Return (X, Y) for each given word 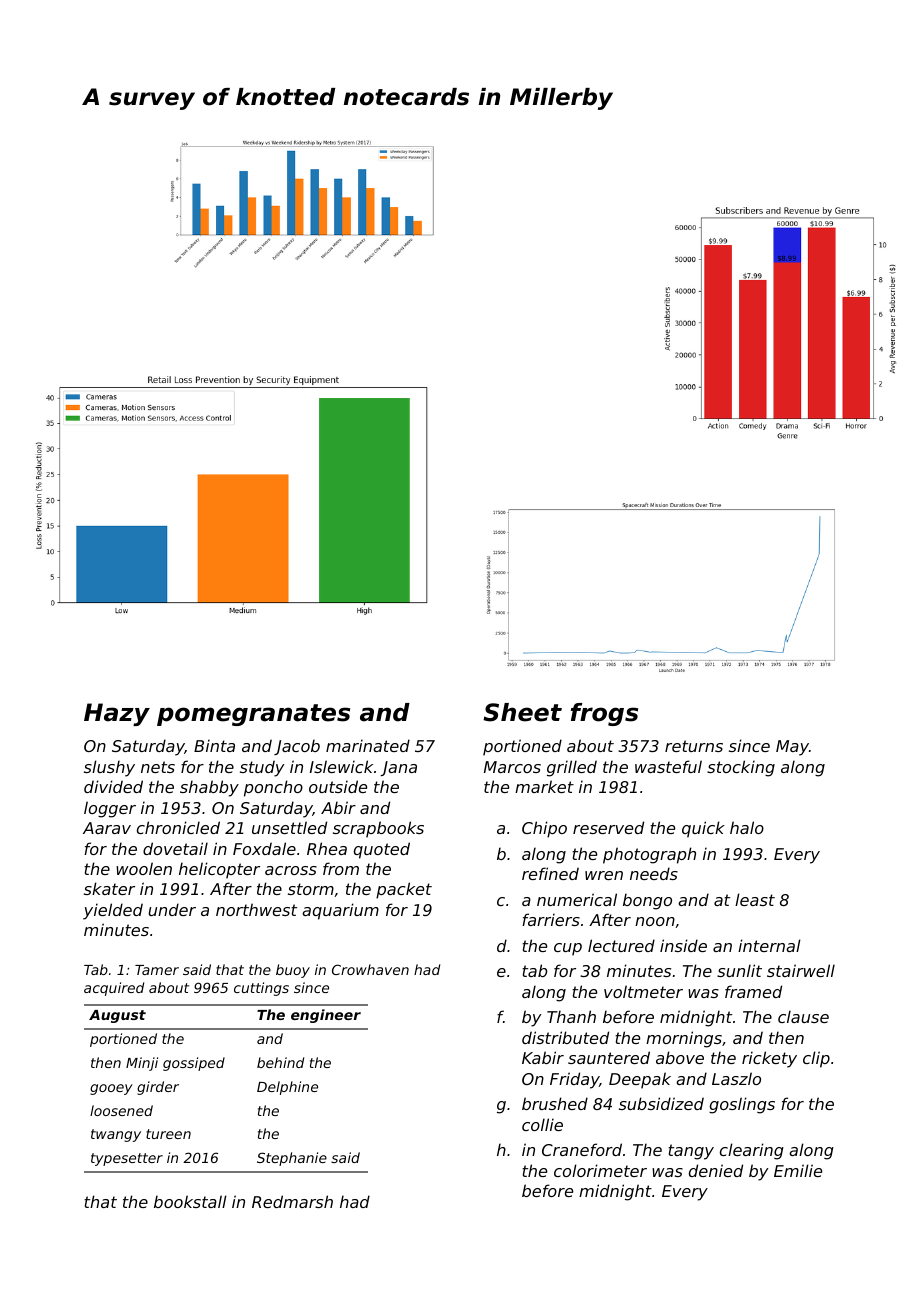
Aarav (107, 828)
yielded (113, 911)
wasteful (668, 766)
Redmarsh (292, 1201)
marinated (368, 745)
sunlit (739, 970)
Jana (398, 768)
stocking (741, 768)
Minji (142, 1064)
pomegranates (253, 715)
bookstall (190, 1201)
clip (816, 1059)
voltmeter (643, 991)
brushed (555, 1103)
